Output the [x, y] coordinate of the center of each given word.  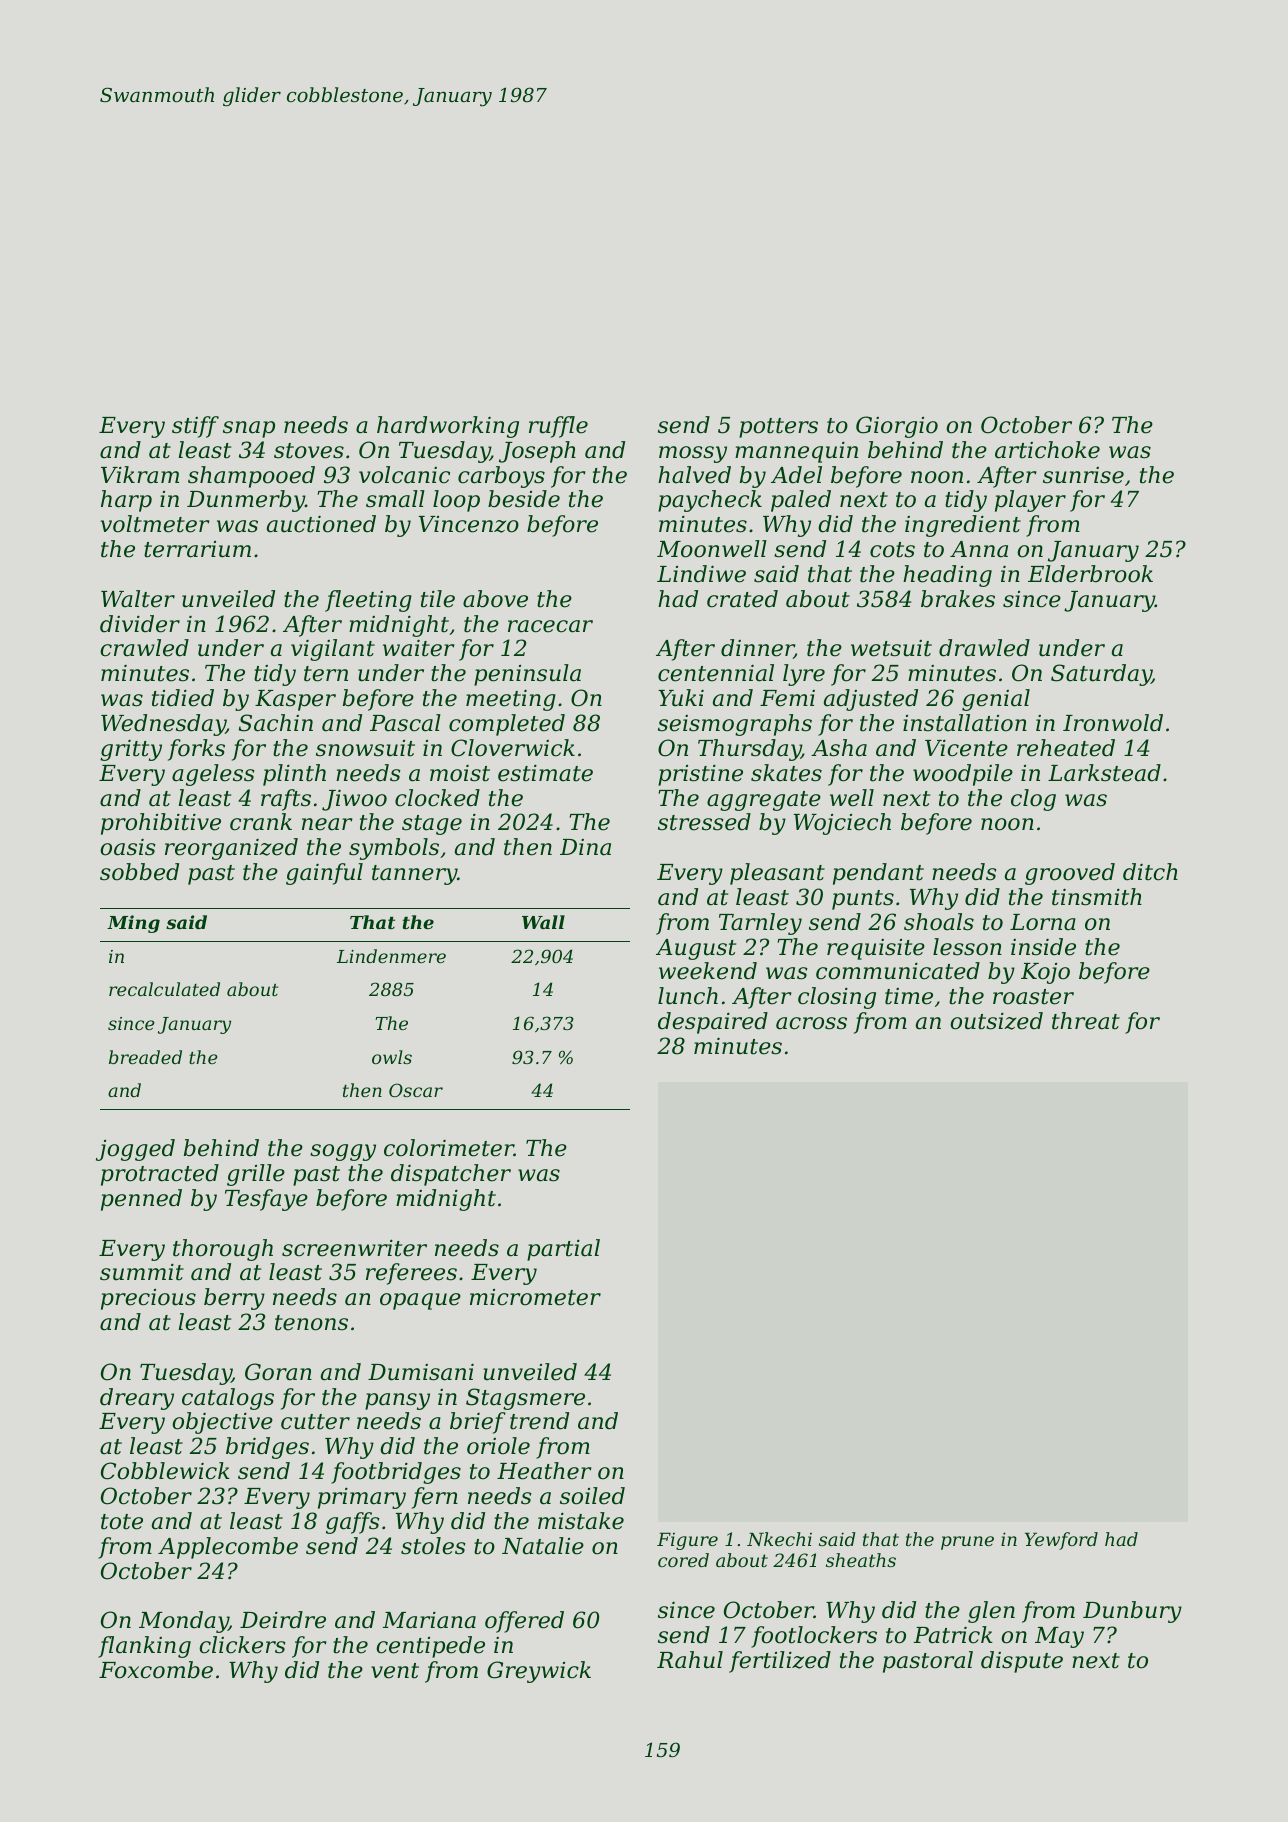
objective [222, 1423]
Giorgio [897, 427]
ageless [213, 775]
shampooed [251, 477]
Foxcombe [156, 1670]
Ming [133, 924]
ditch [1150, 872]
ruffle [558, 427]
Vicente [966, 748]
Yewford [1061, 1541]
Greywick [539, 1672]
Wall [543, 922]
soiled [592, 1496]
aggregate [764, 801]
